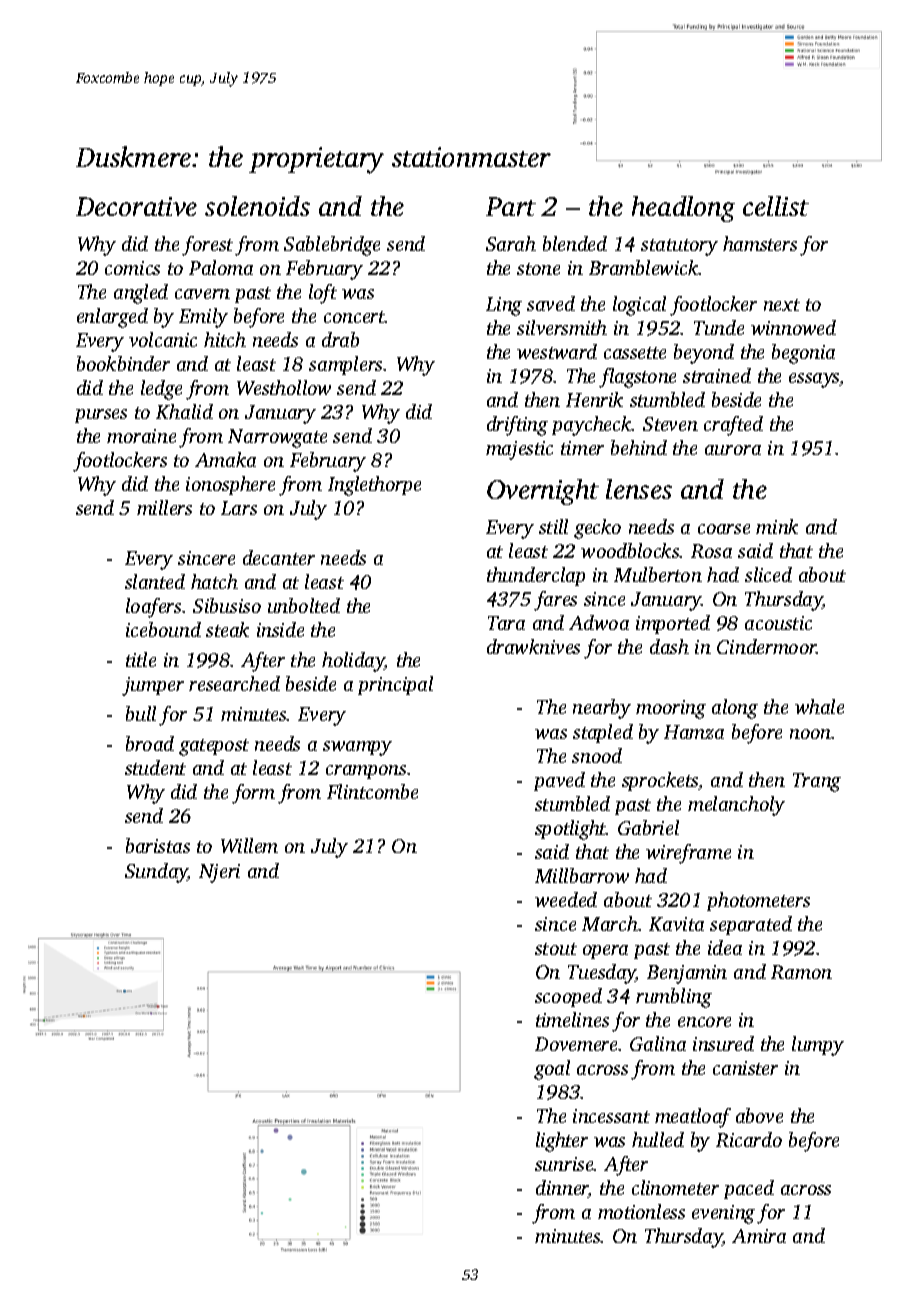 The height and width of the document is (1311, 924). What do you see at coordinates (553, 526) in the document?
I see `still` at bounding box center [553, 526].
